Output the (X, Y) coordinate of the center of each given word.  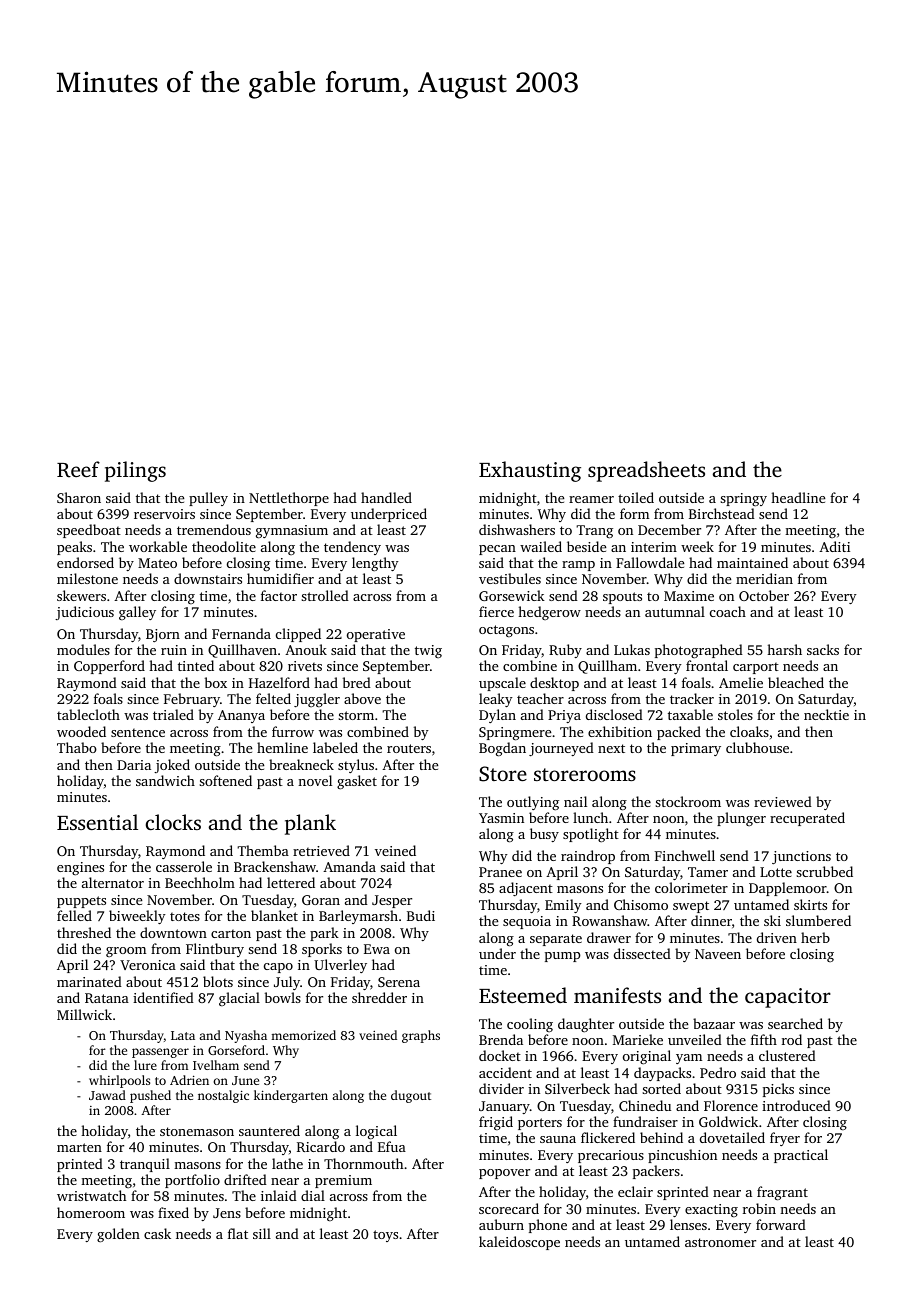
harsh (784, 649)
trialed (173, 714)
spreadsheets (646, 471)
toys (385, 1236)
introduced (796, 1105)
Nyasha (246, 1036)
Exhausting (530, 471)
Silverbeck (577, 1088)
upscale (502, 684)
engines (80, 868)
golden (118, 1235)
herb (815, 937)
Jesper (392, 901)
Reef (78, 469)
